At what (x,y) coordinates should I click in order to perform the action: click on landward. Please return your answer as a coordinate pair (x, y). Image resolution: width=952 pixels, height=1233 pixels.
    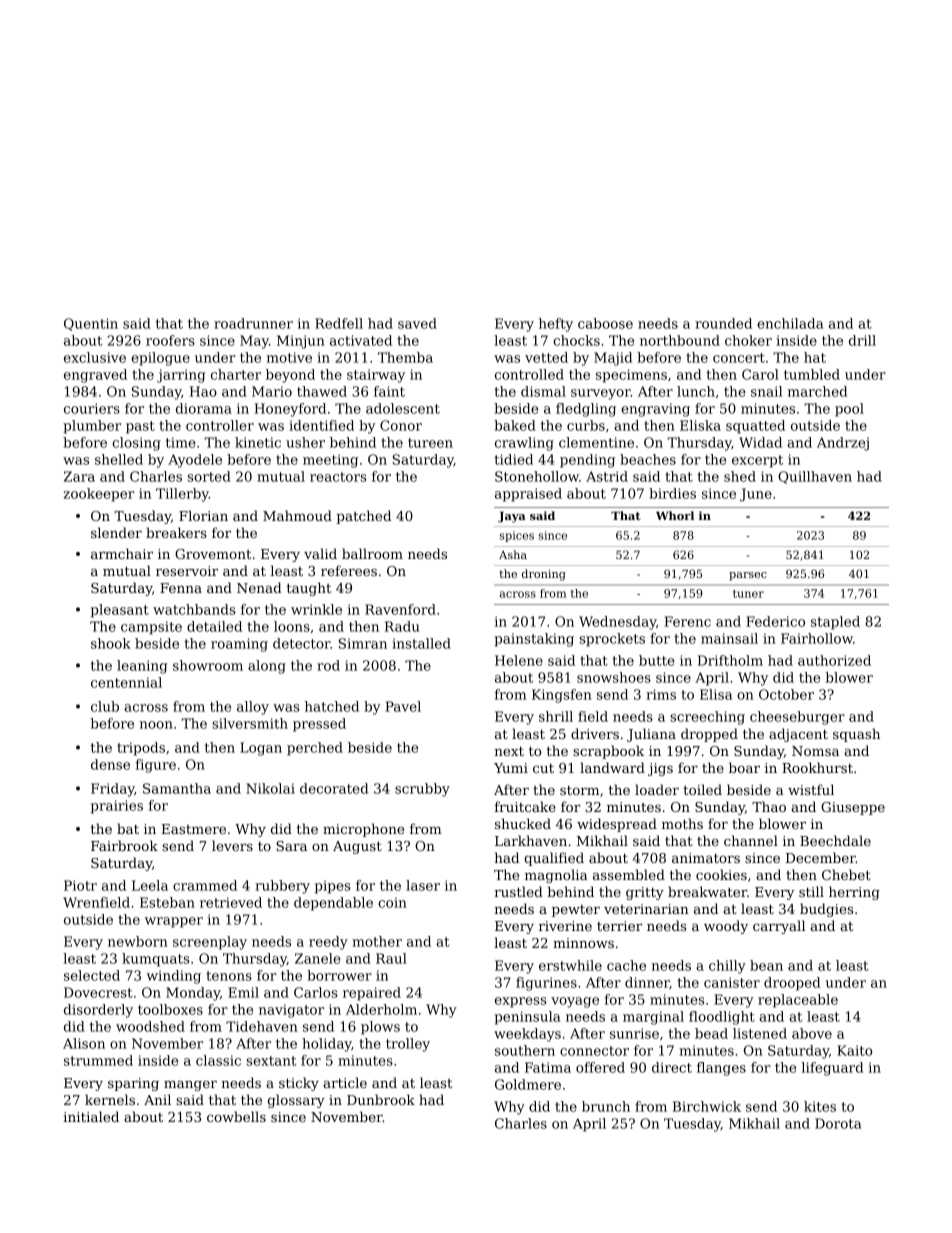
    Looking at the image, I should click on (612, 767).
